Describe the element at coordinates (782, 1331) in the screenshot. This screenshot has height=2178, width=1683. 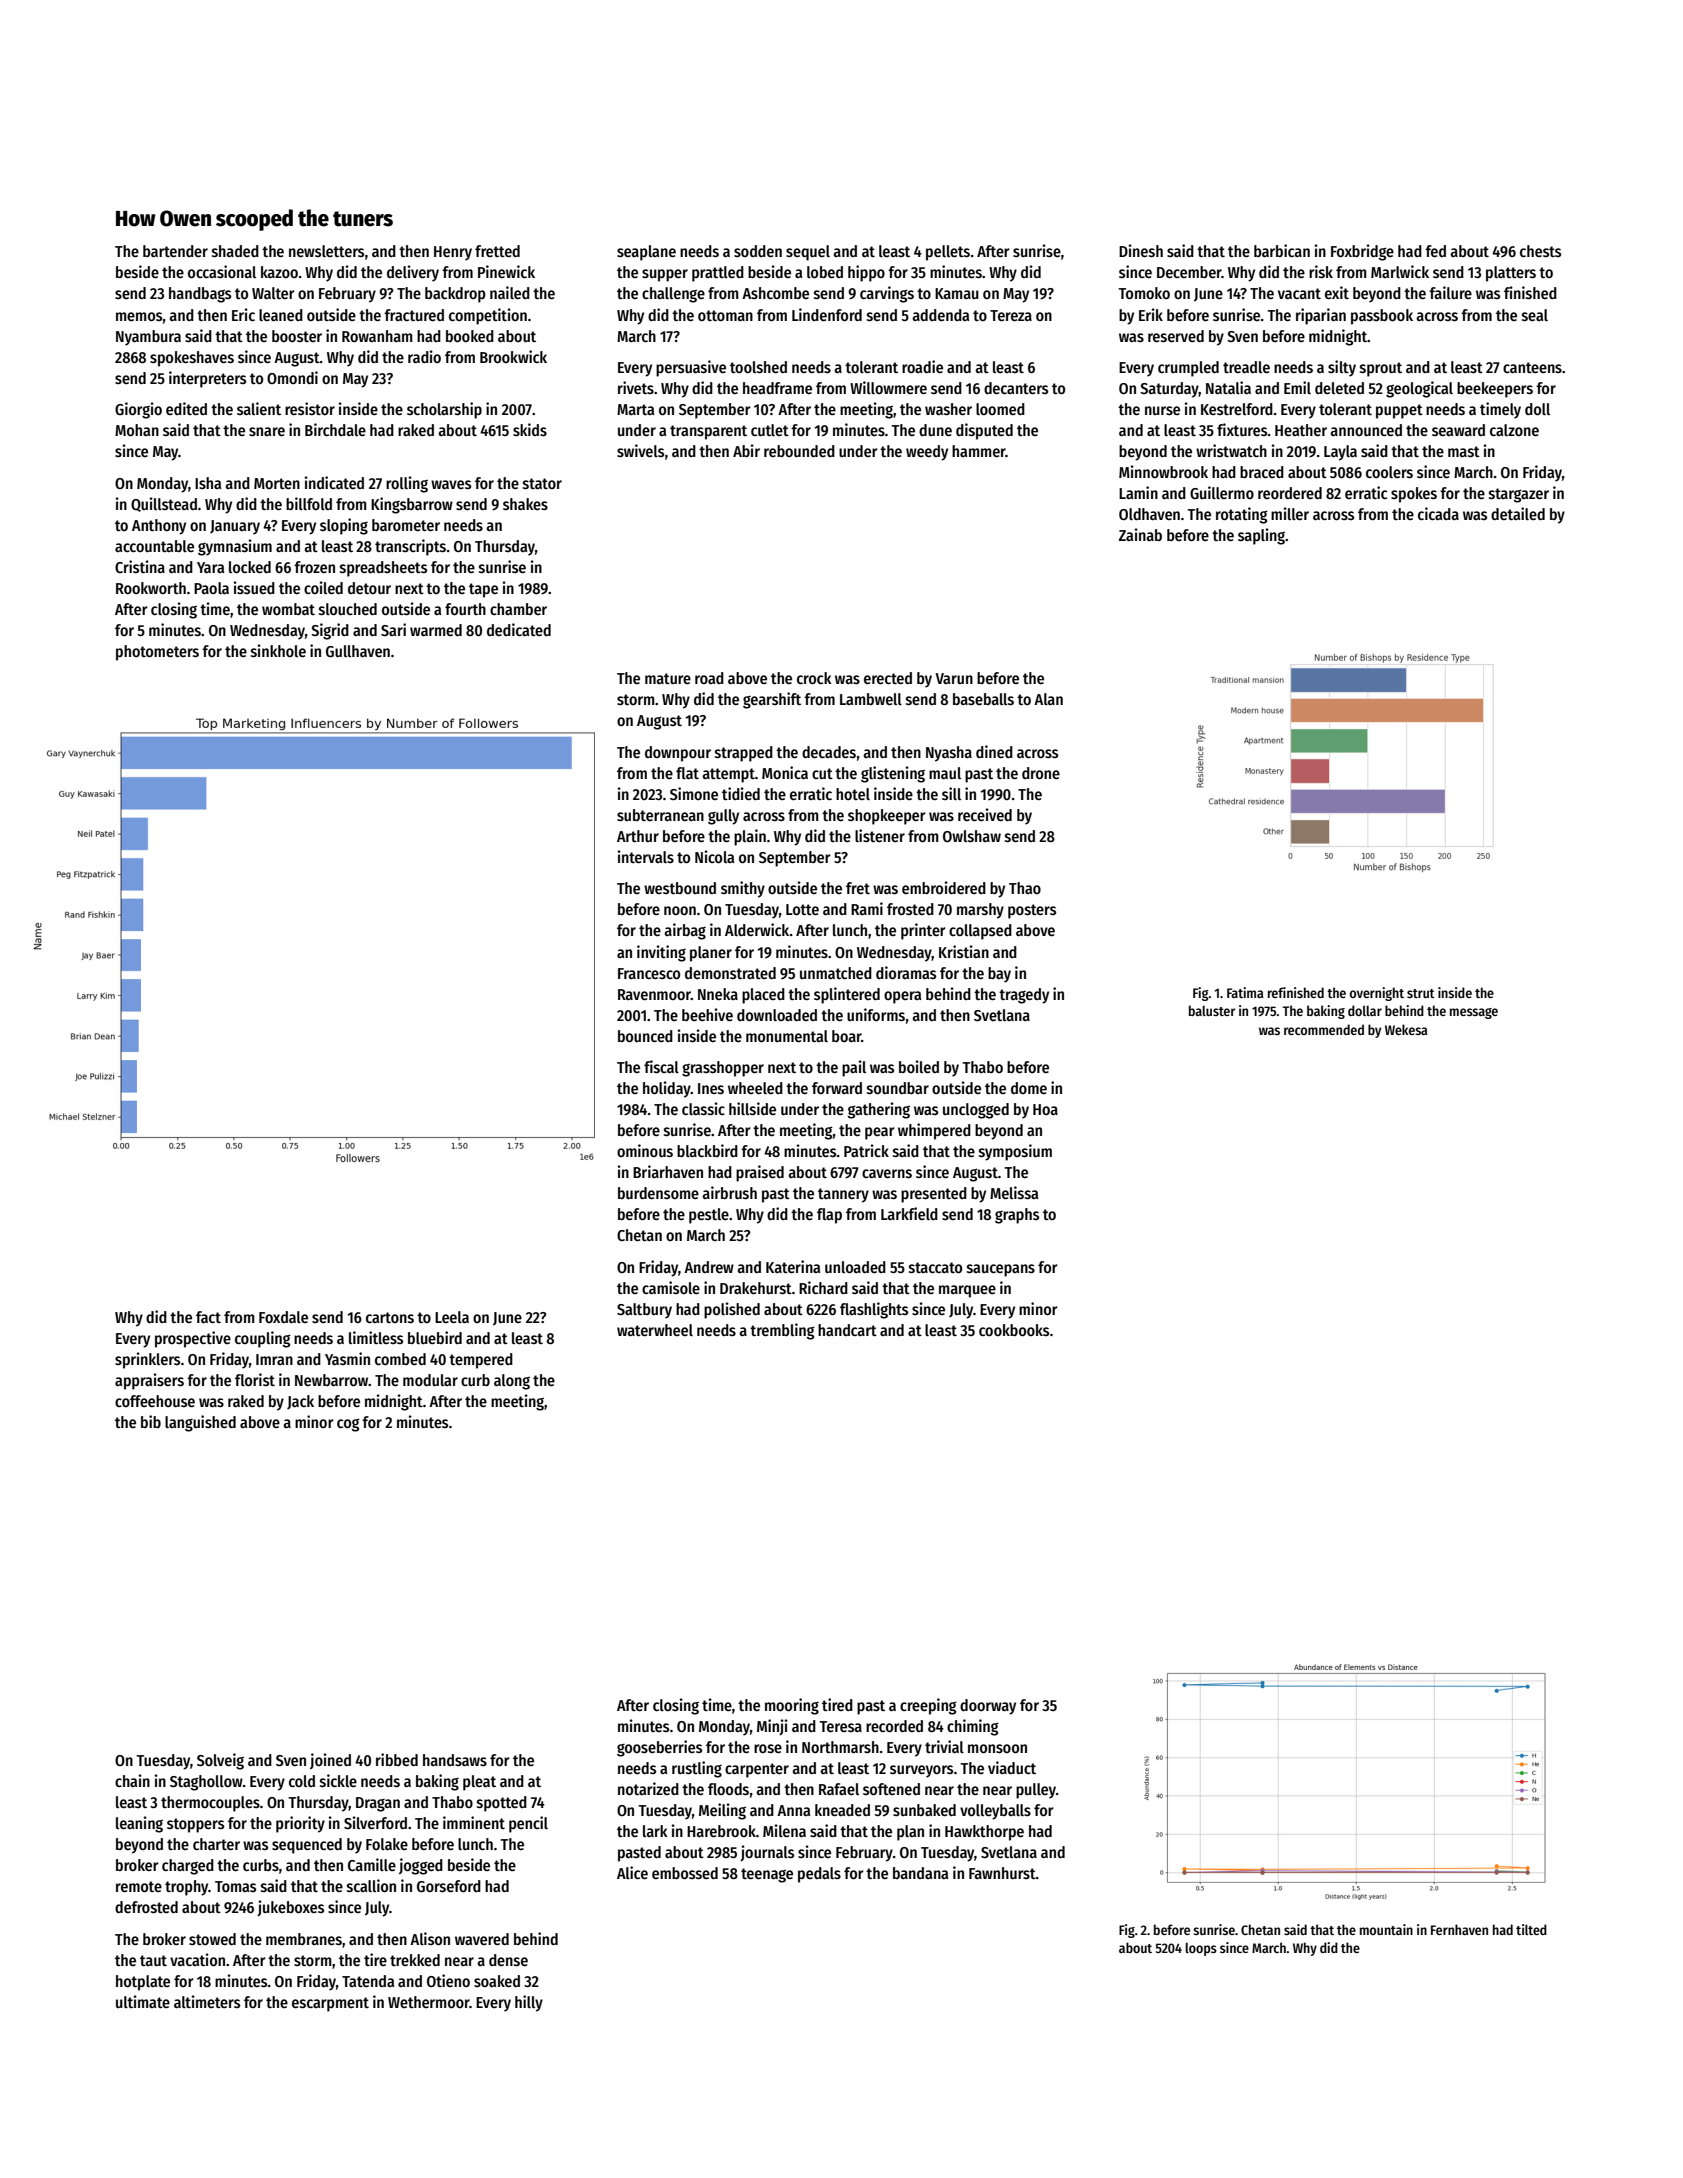
I see `trembling` at that location.
